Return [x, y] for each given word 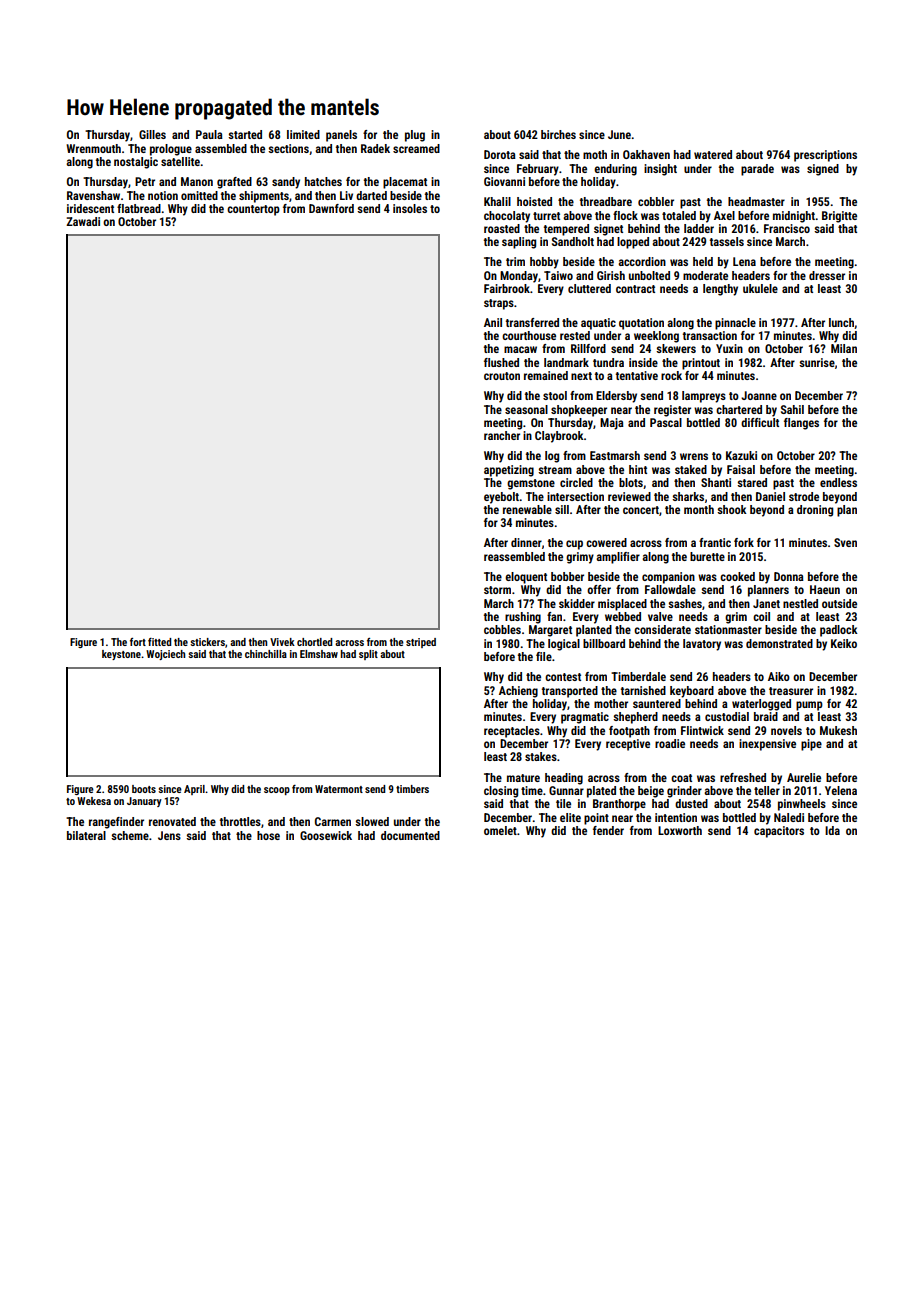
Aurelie [804, 777]
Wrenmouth [93, 148]
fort [138, 642]
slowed [372, 821]
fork [744, 542]
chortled [314, 642]
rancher [502, 435]
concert [641, 510]
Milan [844, 348]
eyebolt [502, 498]
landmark [566, 362]
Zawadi [83, 221]
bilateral [86, 835]
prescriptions [825, 156]
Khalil [497, 201]
